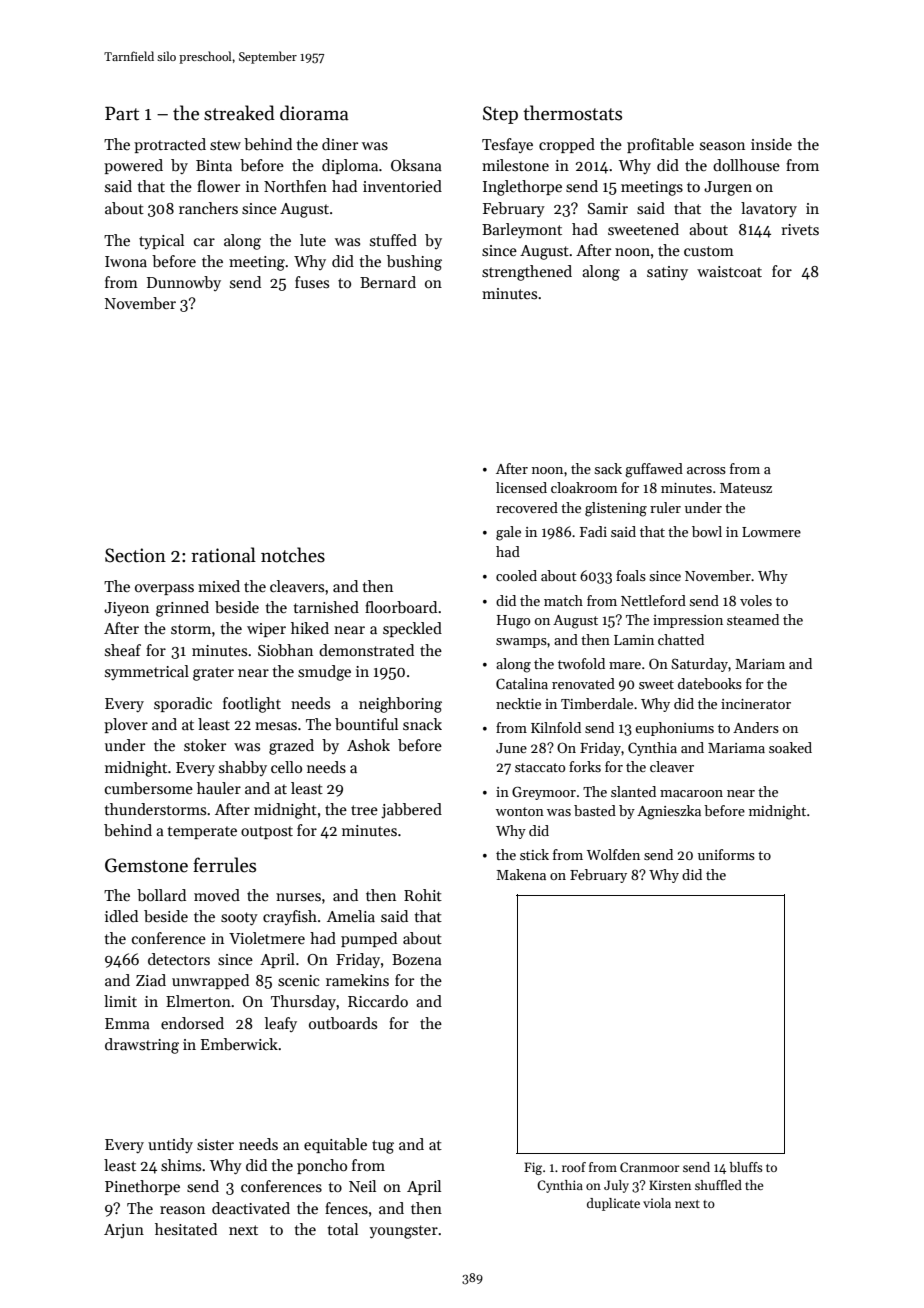  What do you see at coordinates (746, 488) in the screenshot?
I see `Mateusz` at bounding box center [746, 488].
